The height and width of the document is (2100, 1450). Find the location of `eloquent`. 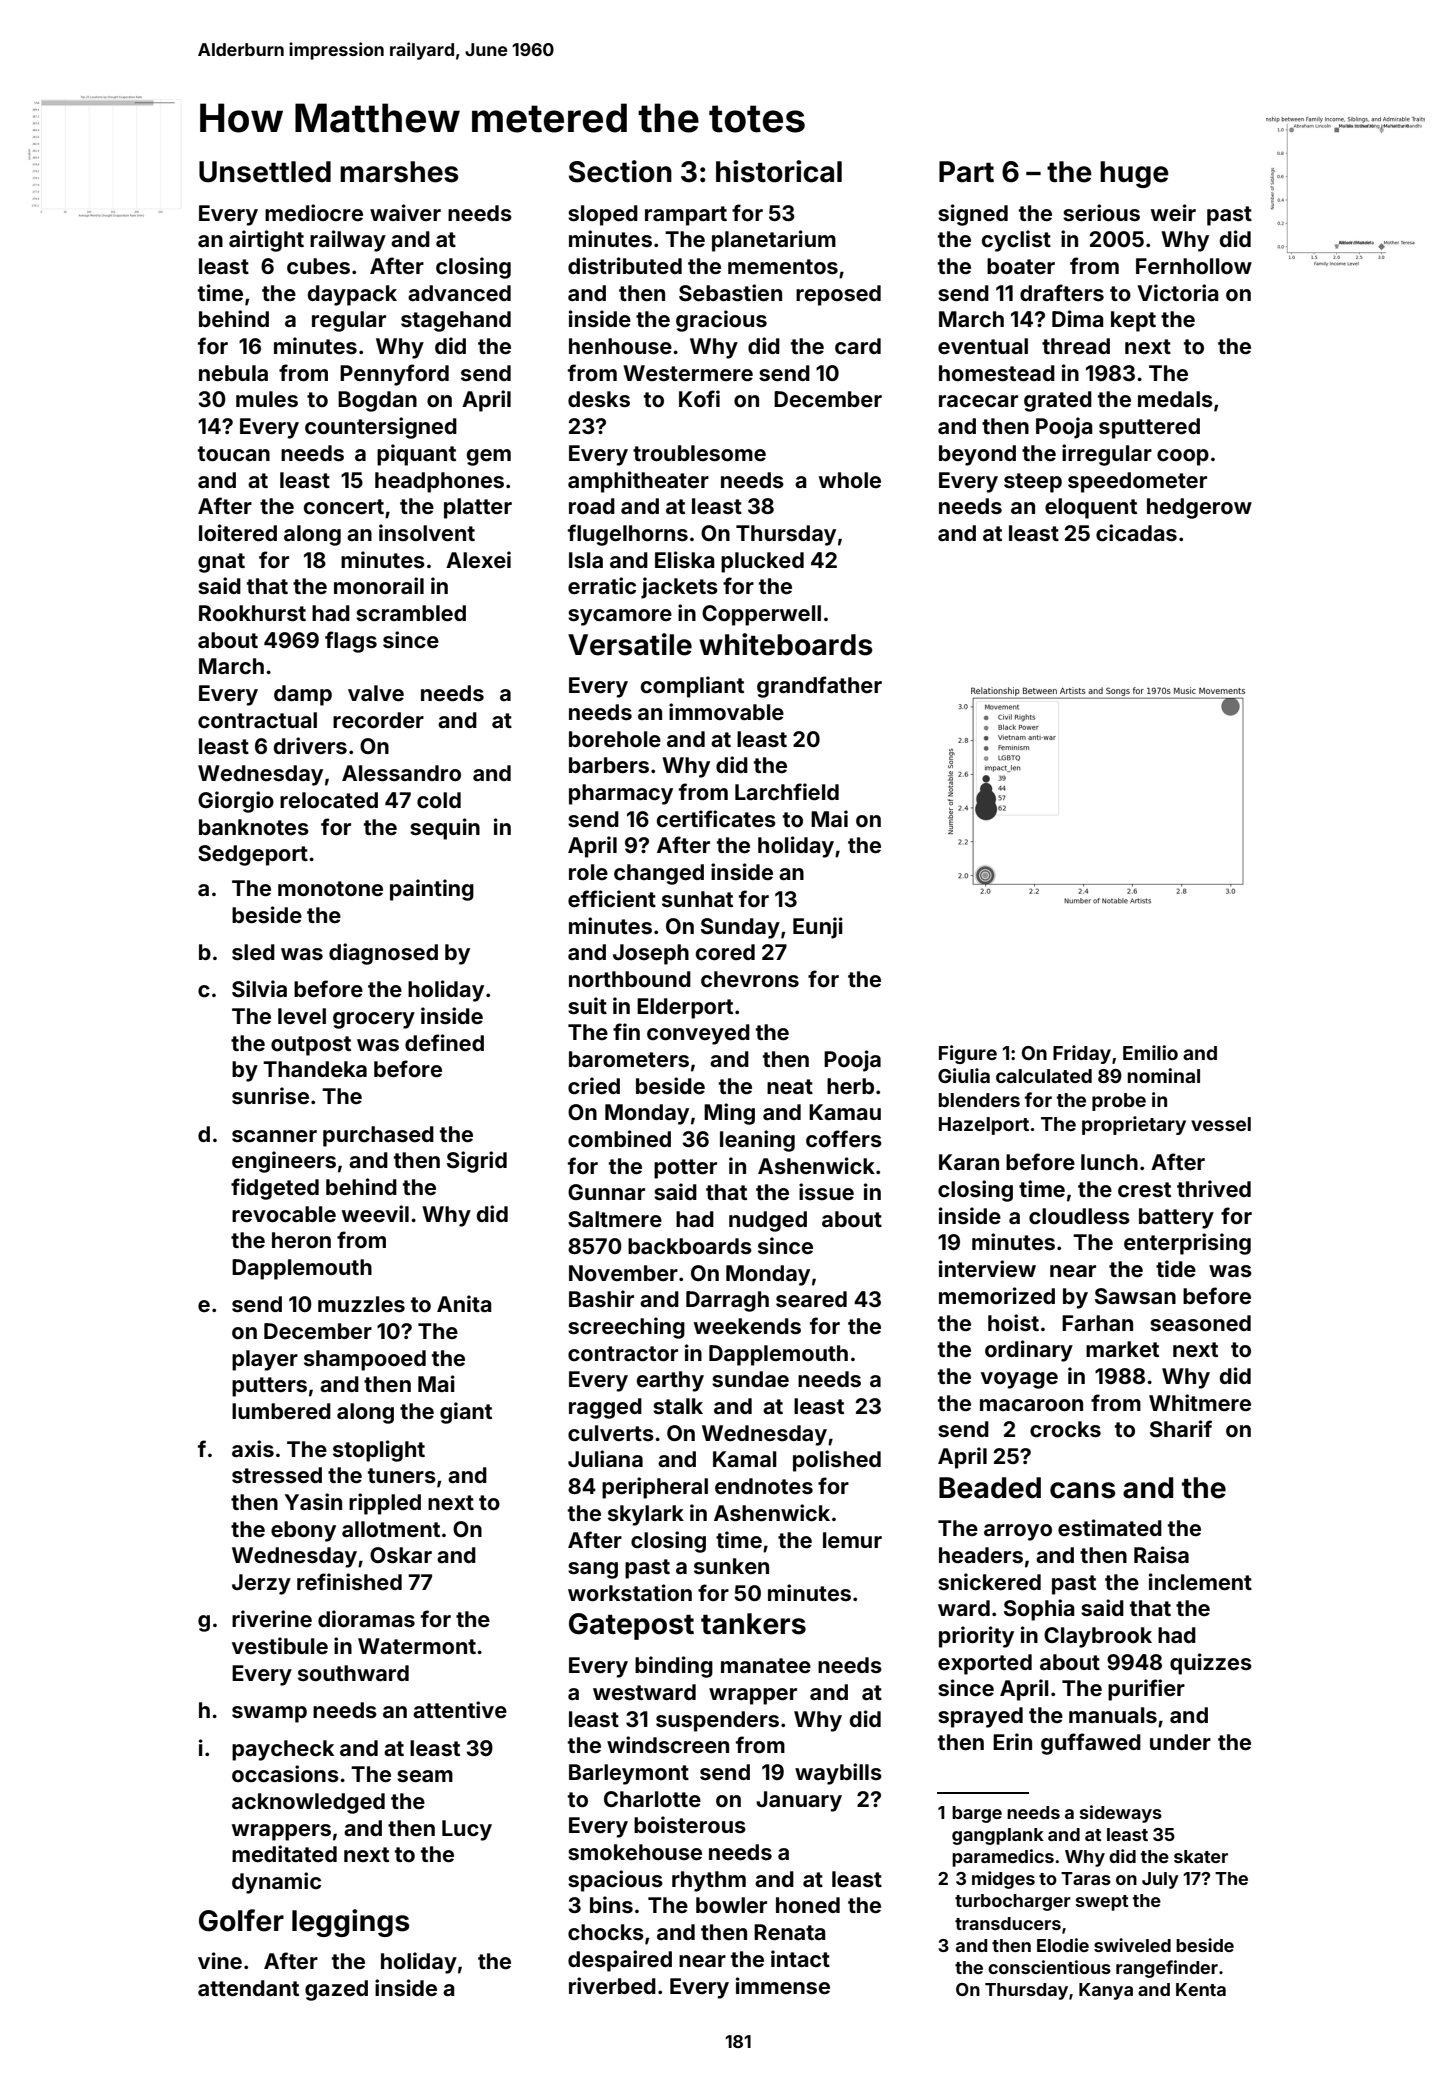

eloquent is located at coordinates (1091, 508).
